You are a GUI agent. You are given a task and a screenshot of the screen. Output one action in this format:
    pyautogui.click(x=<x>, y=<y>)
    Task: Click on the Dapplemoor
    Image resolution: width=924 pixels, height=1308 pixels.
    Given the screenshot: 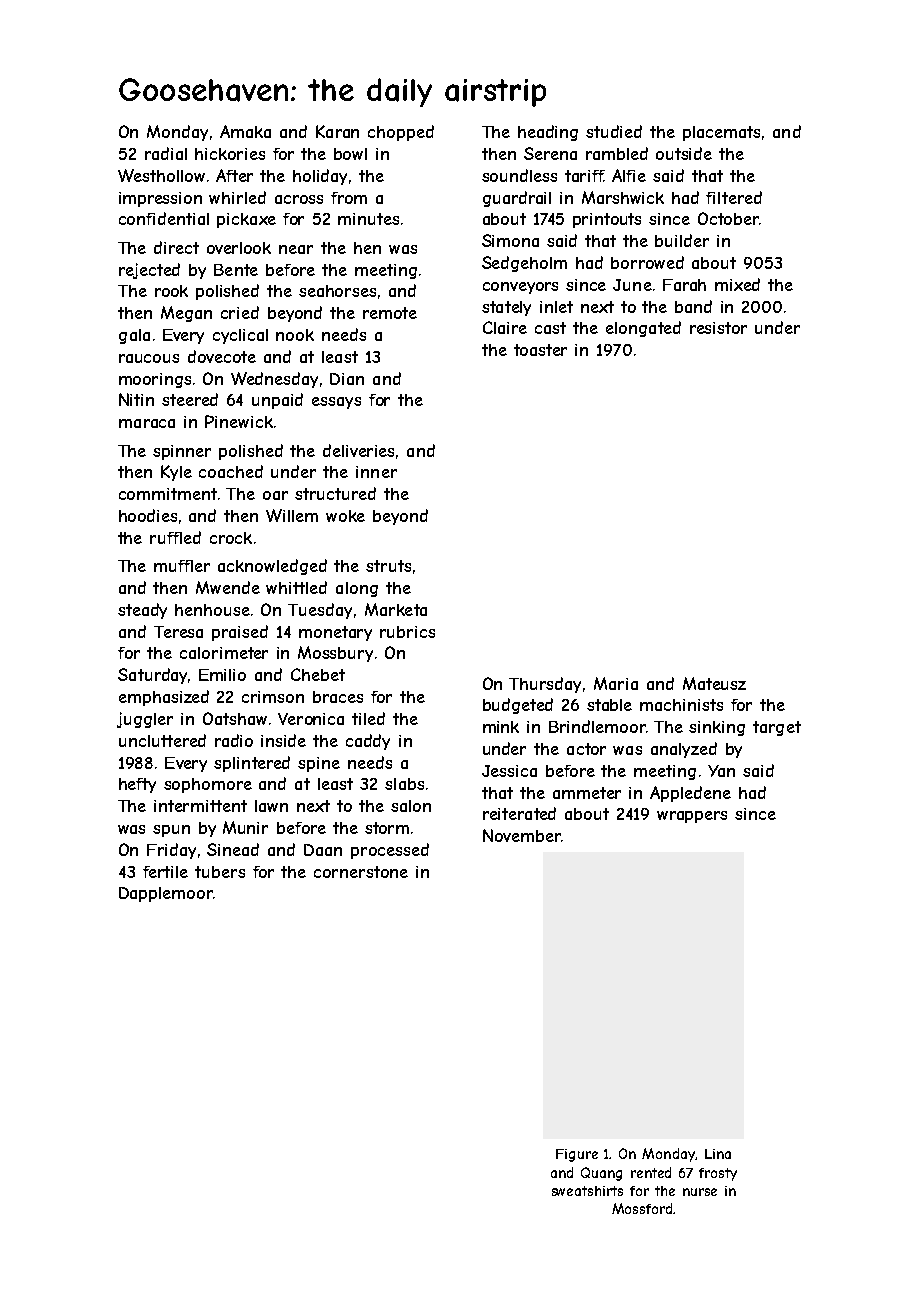 What is the action you would take?
    pyautogui.click(x=166, y=894)
